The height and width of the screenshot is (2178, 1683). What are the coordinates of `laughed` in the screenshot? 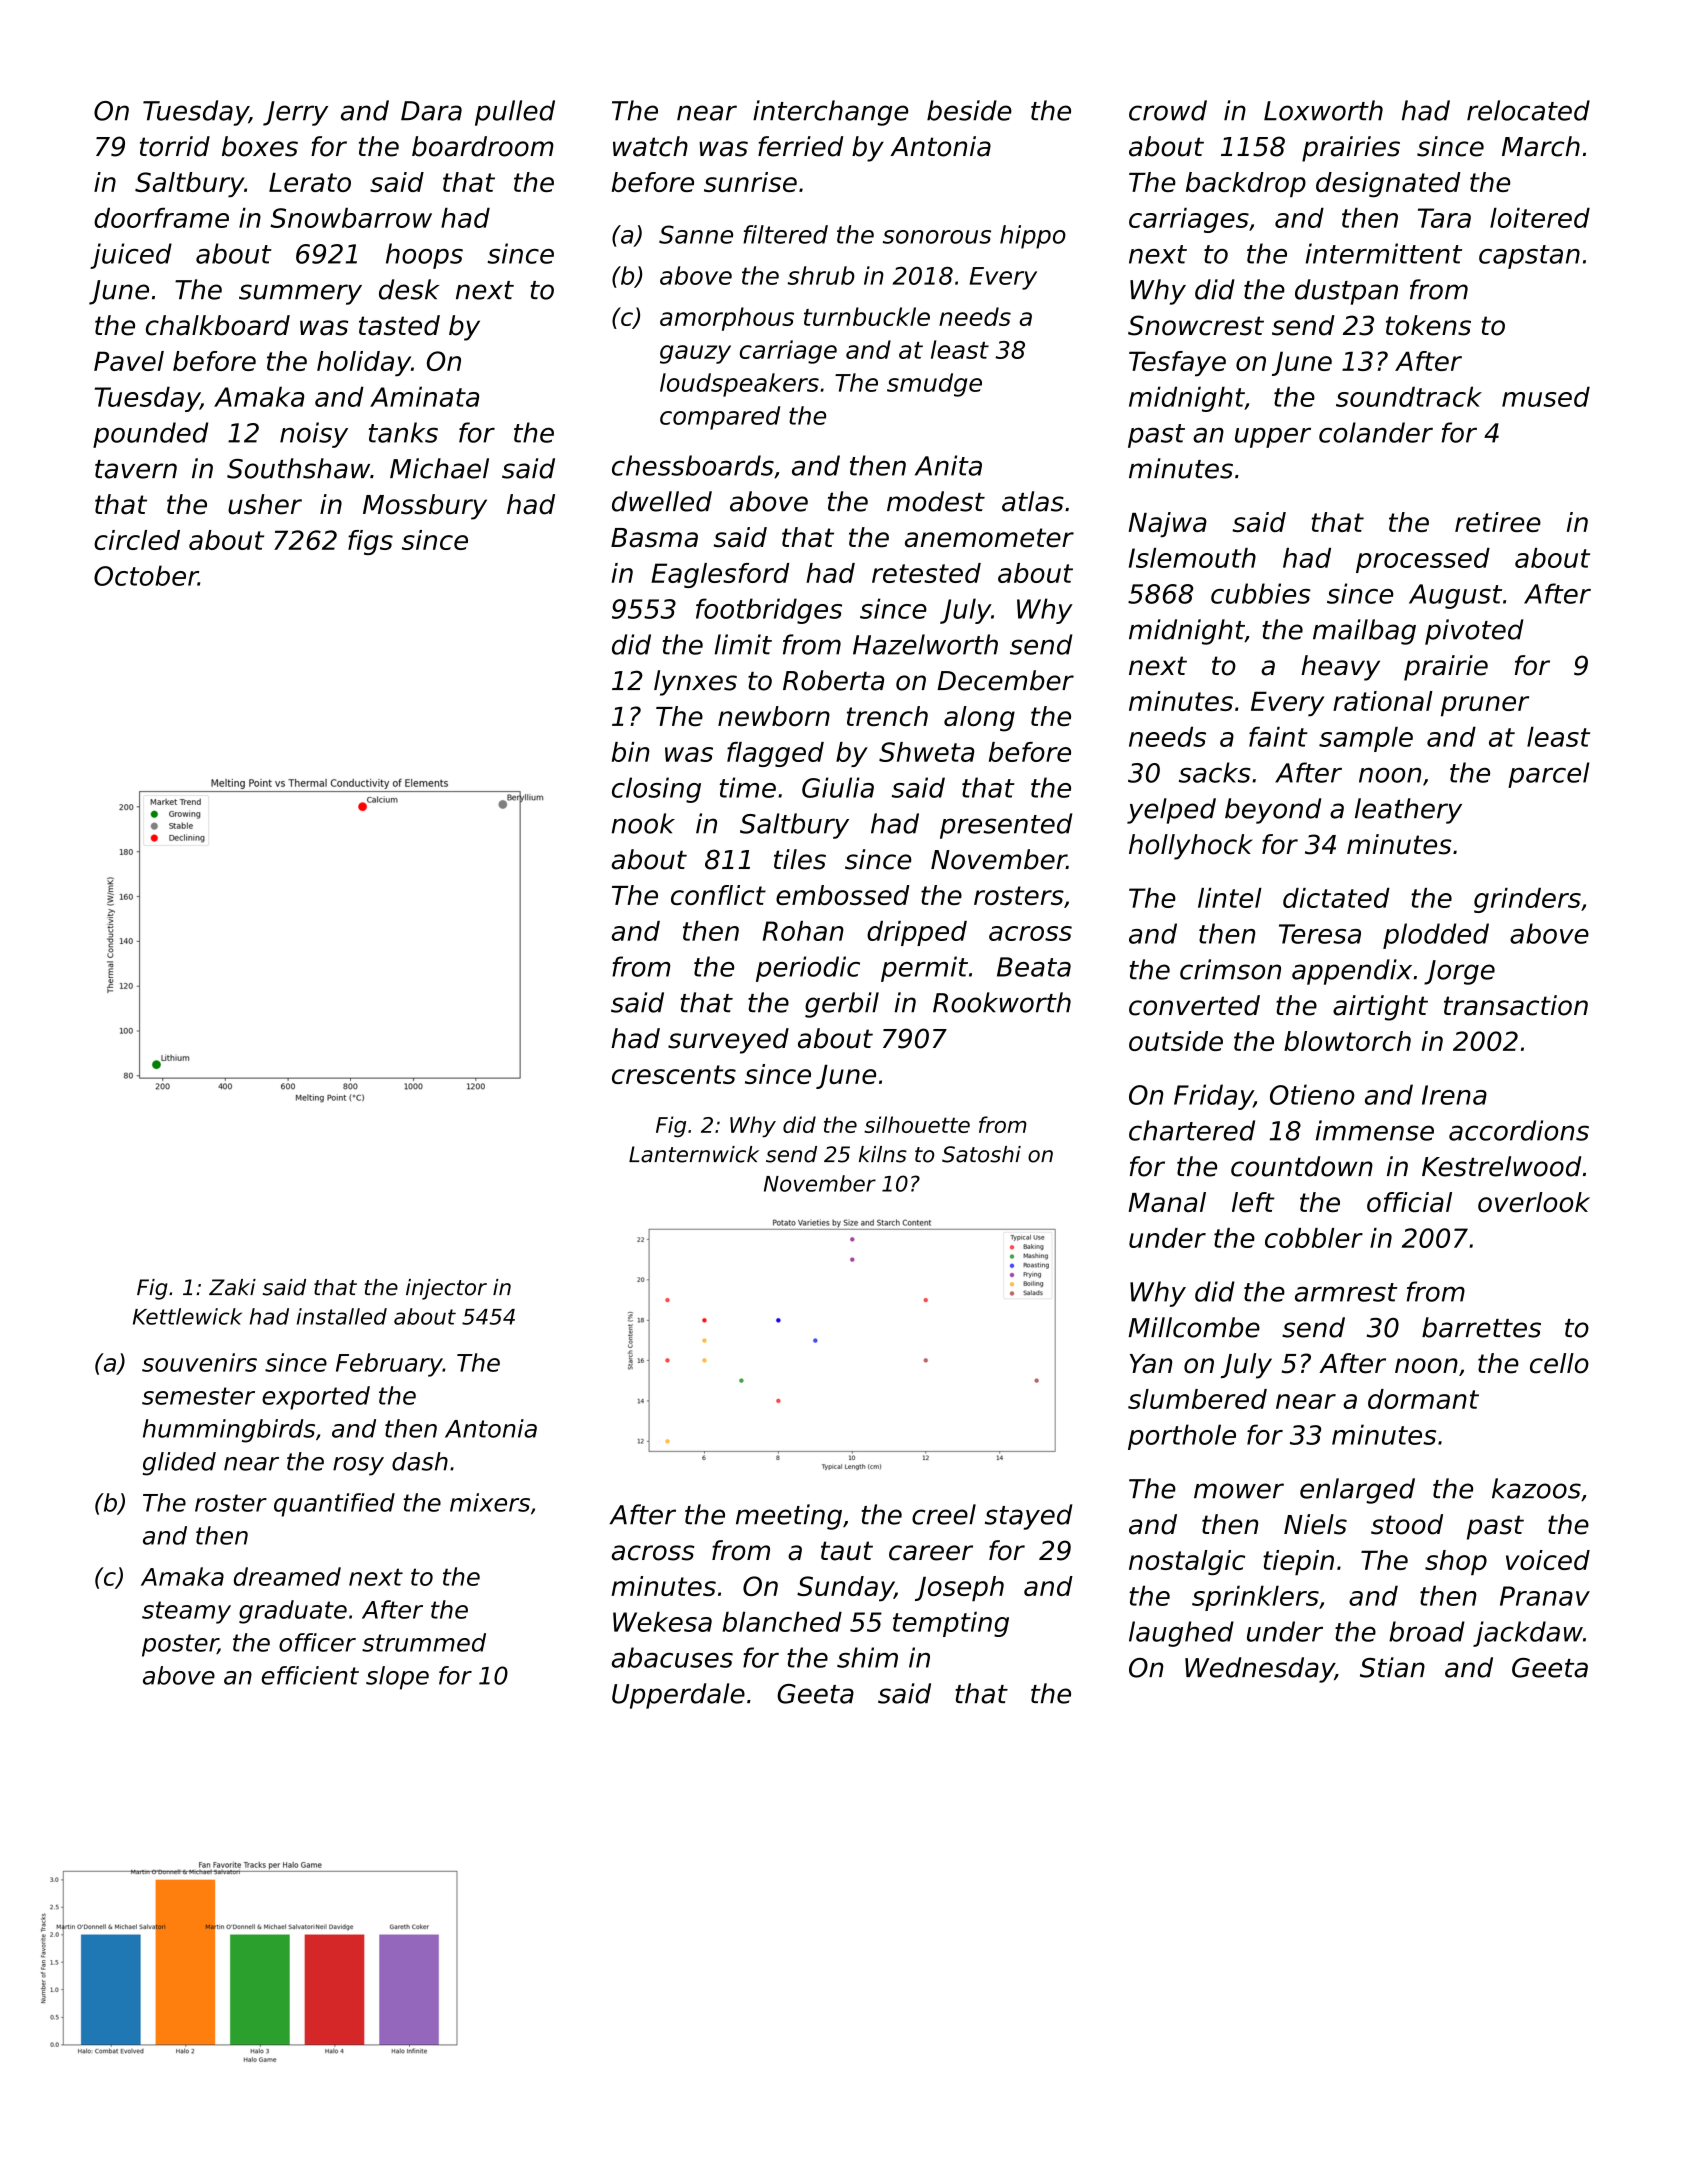 It's located at (1181, 1634).
